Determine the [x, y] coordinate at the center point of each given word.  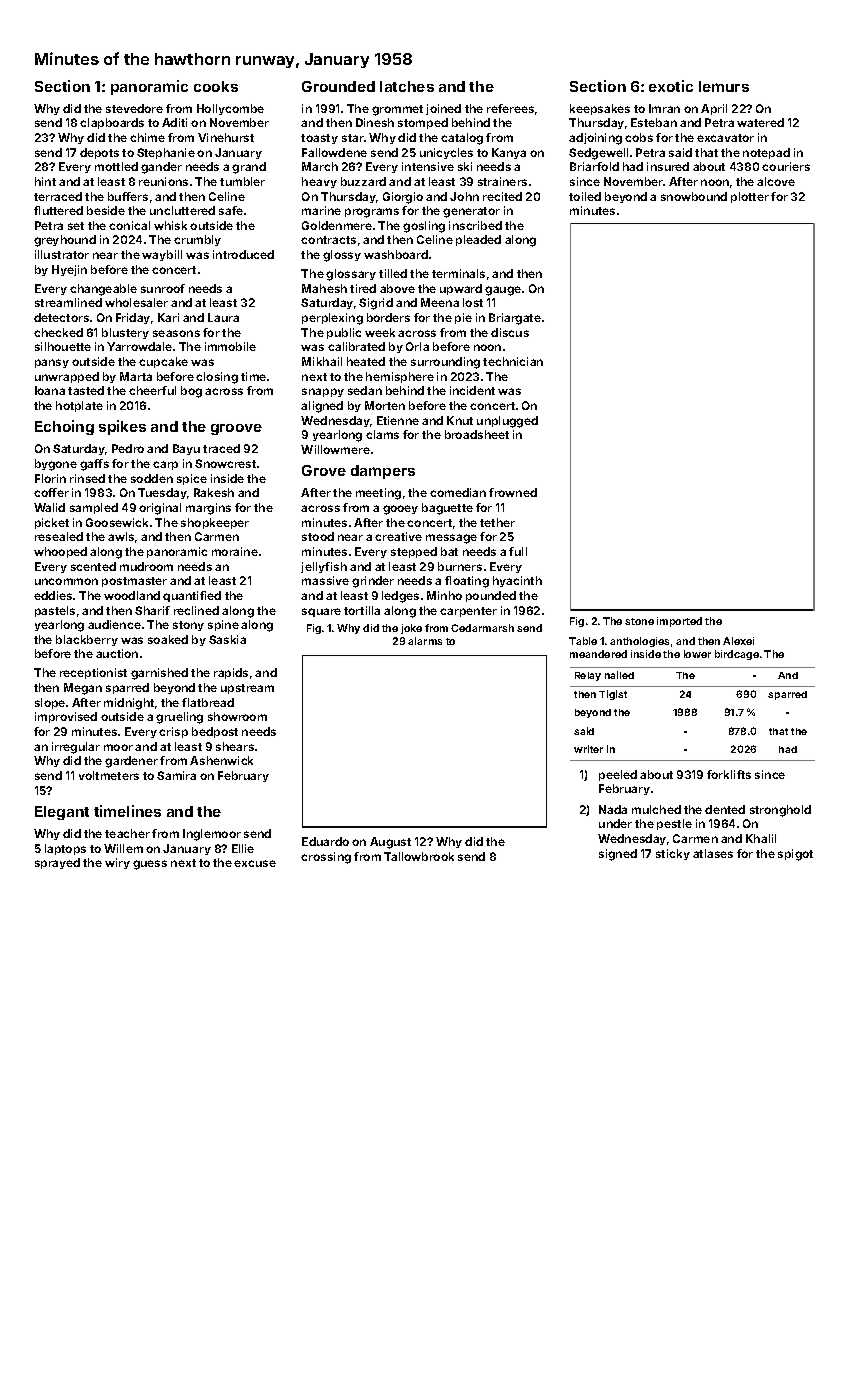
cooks [216, 86]
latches [407, 86]
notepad [766, 153]
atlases [713, 853]
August [390, 843]
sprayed [57, 863]
